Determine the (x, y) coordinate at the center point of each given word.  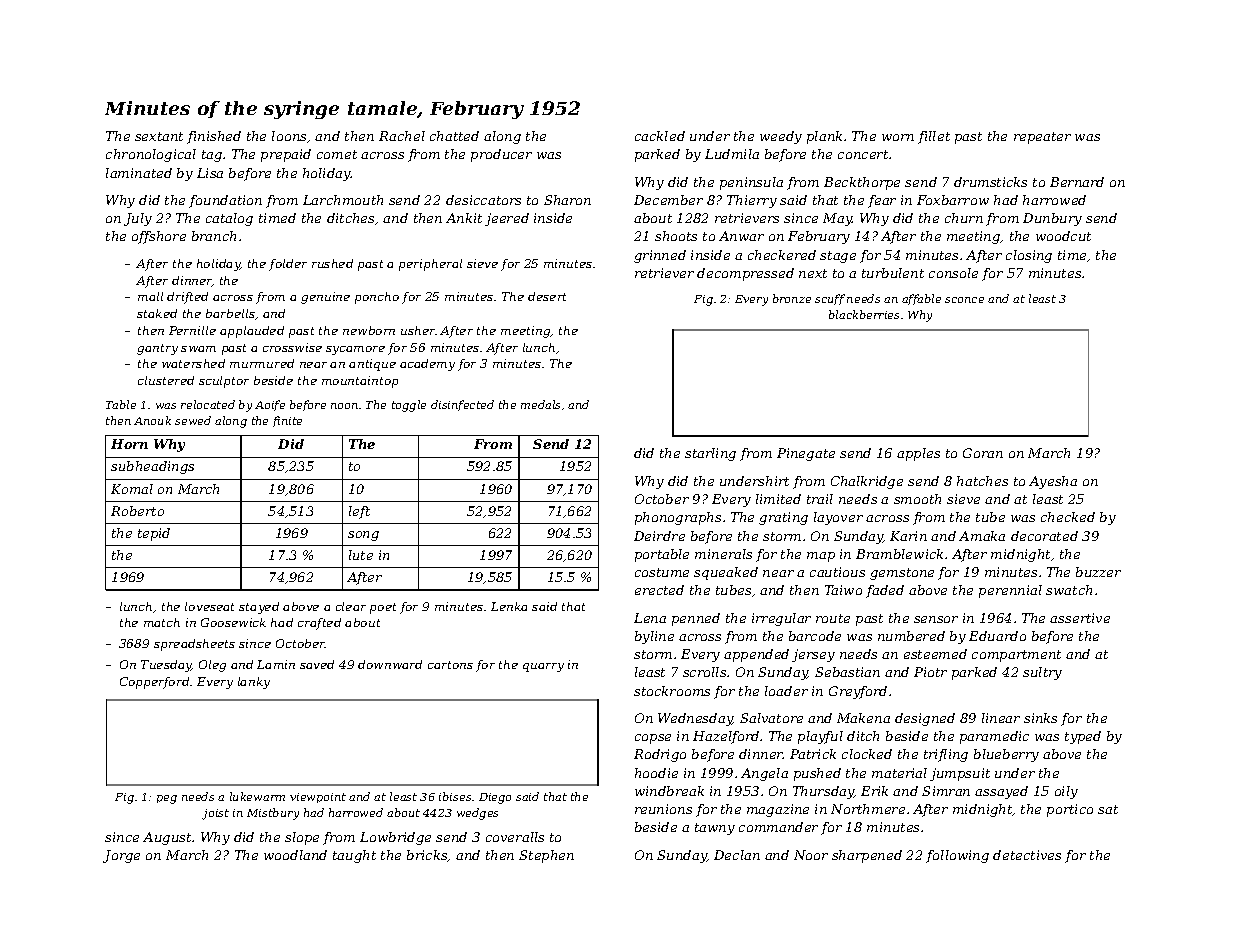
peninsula (751, 183)
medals (540, 404)
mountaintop (360, 382)
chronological (151, 155)
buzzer (1098, 572)
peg (167, 799)
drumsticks (990, 182)
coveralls (515, 837)
